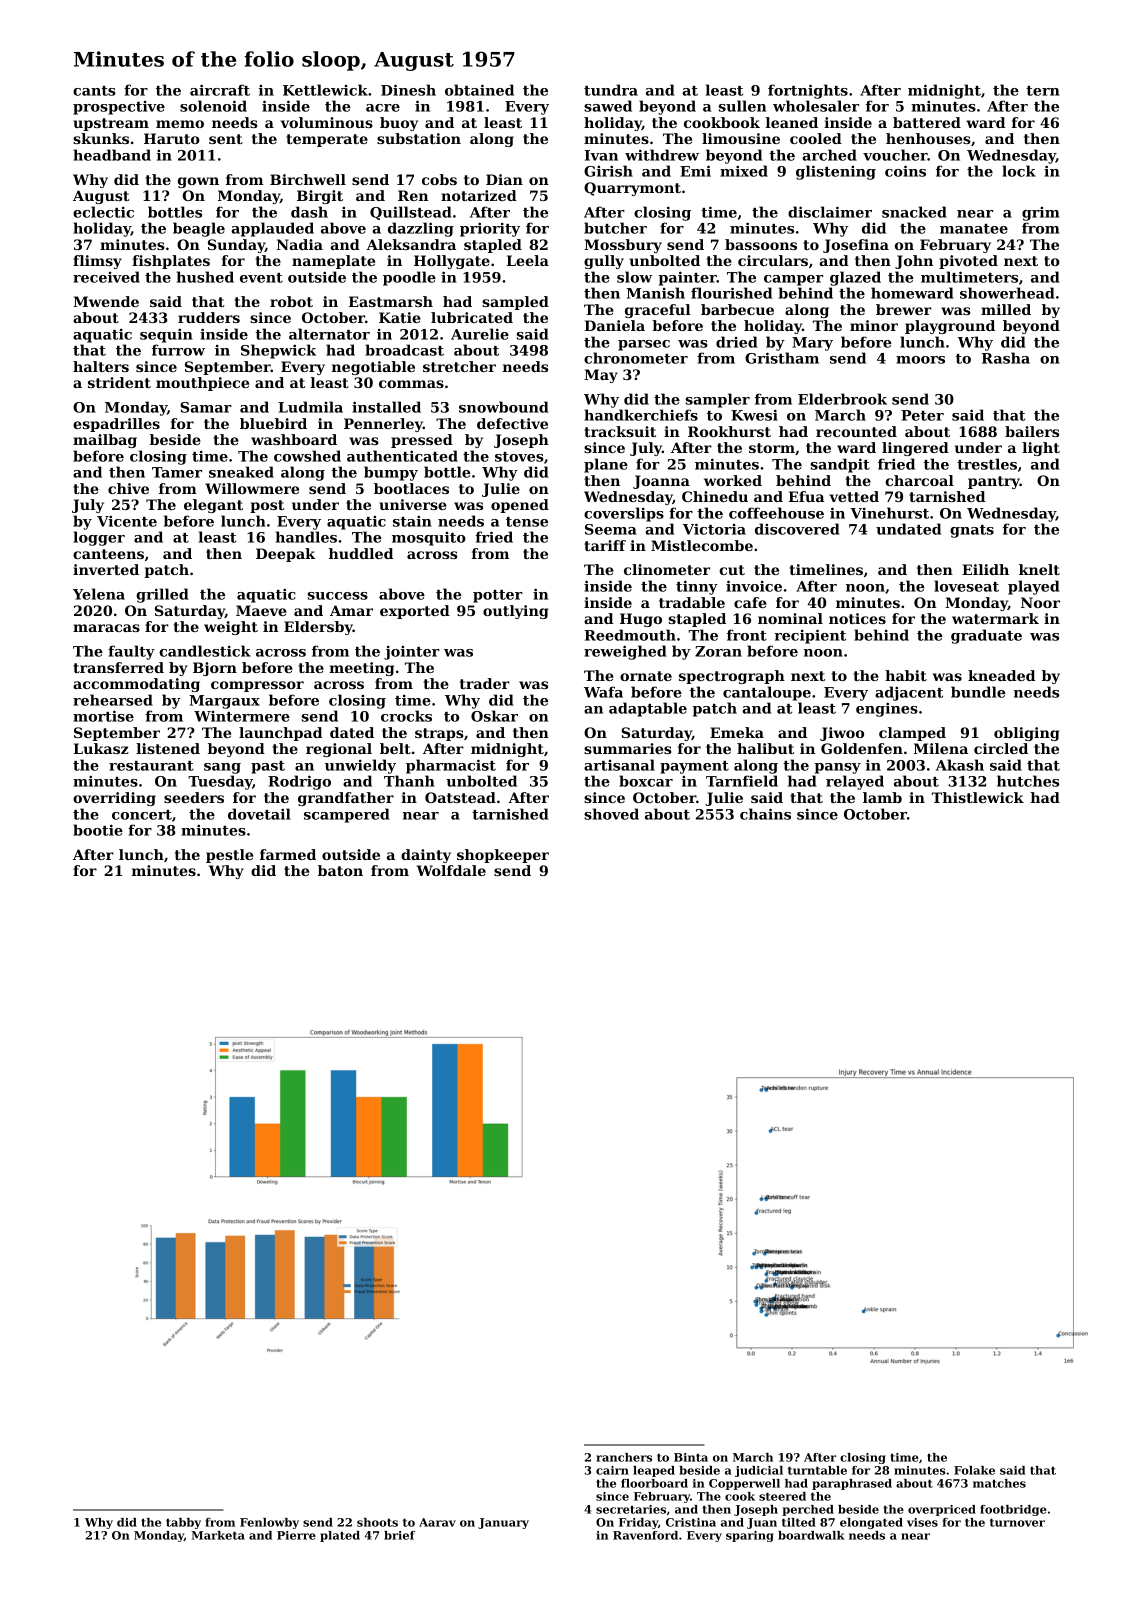 This screenshot has width=1133, height=1602. Describe the element at coordinates (922, 1522) in the screenshot. I see `vises` at that location.
